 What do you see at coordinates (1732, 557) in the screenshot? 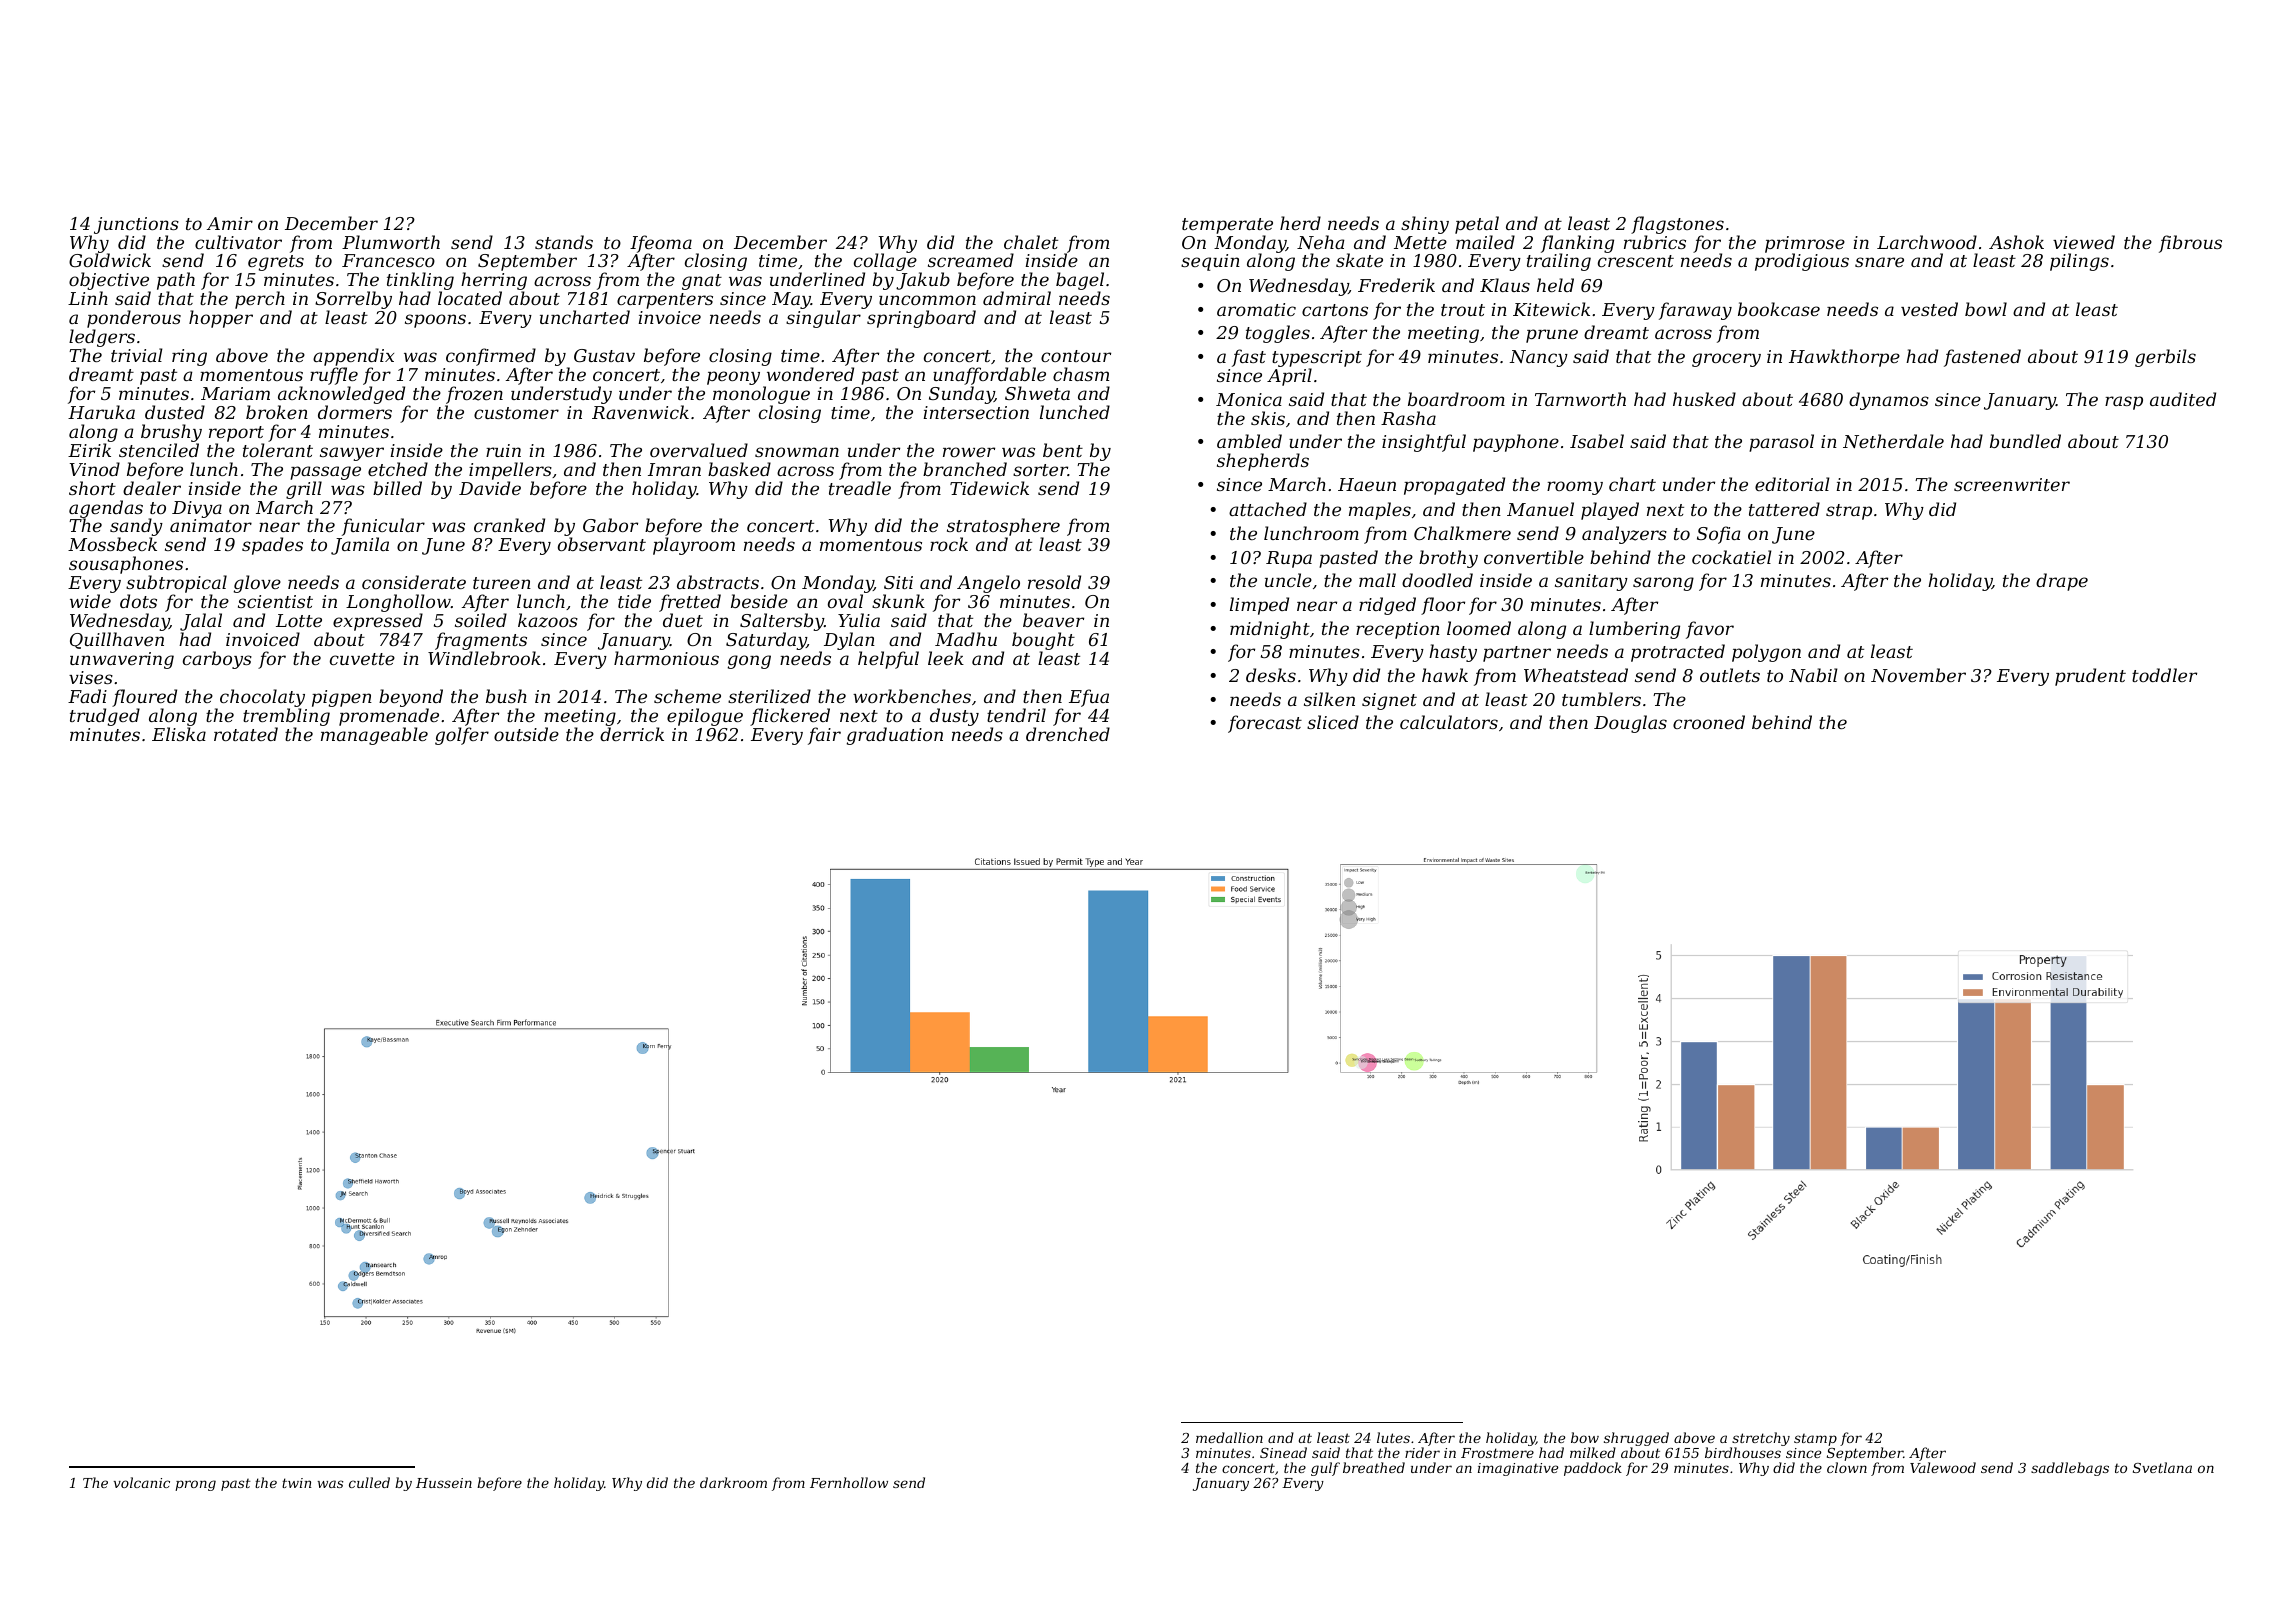
I see `cockatiel` at bounding box center [1732, 557].
